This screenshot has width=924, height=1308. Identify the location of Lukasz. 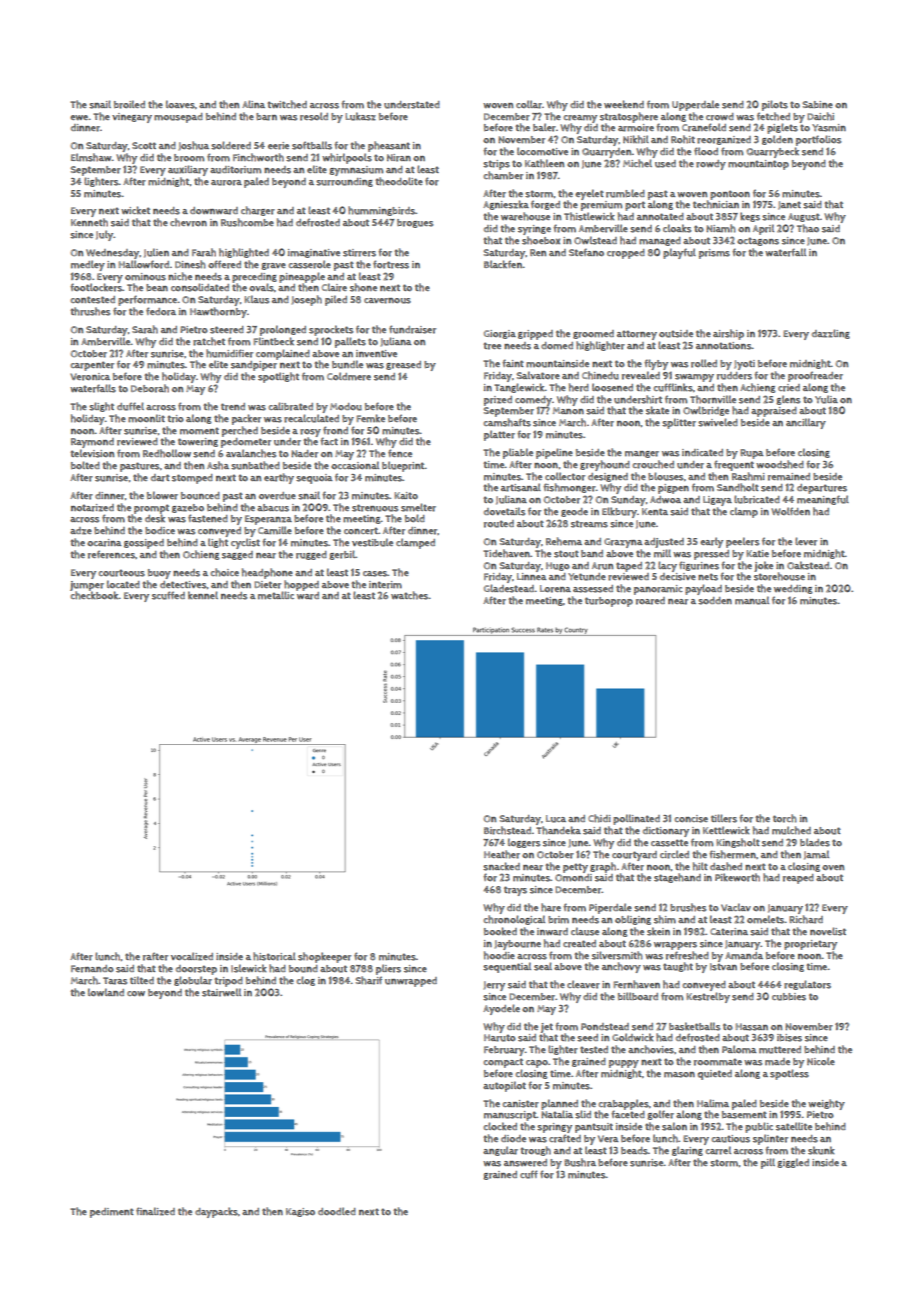
(360, 116).
